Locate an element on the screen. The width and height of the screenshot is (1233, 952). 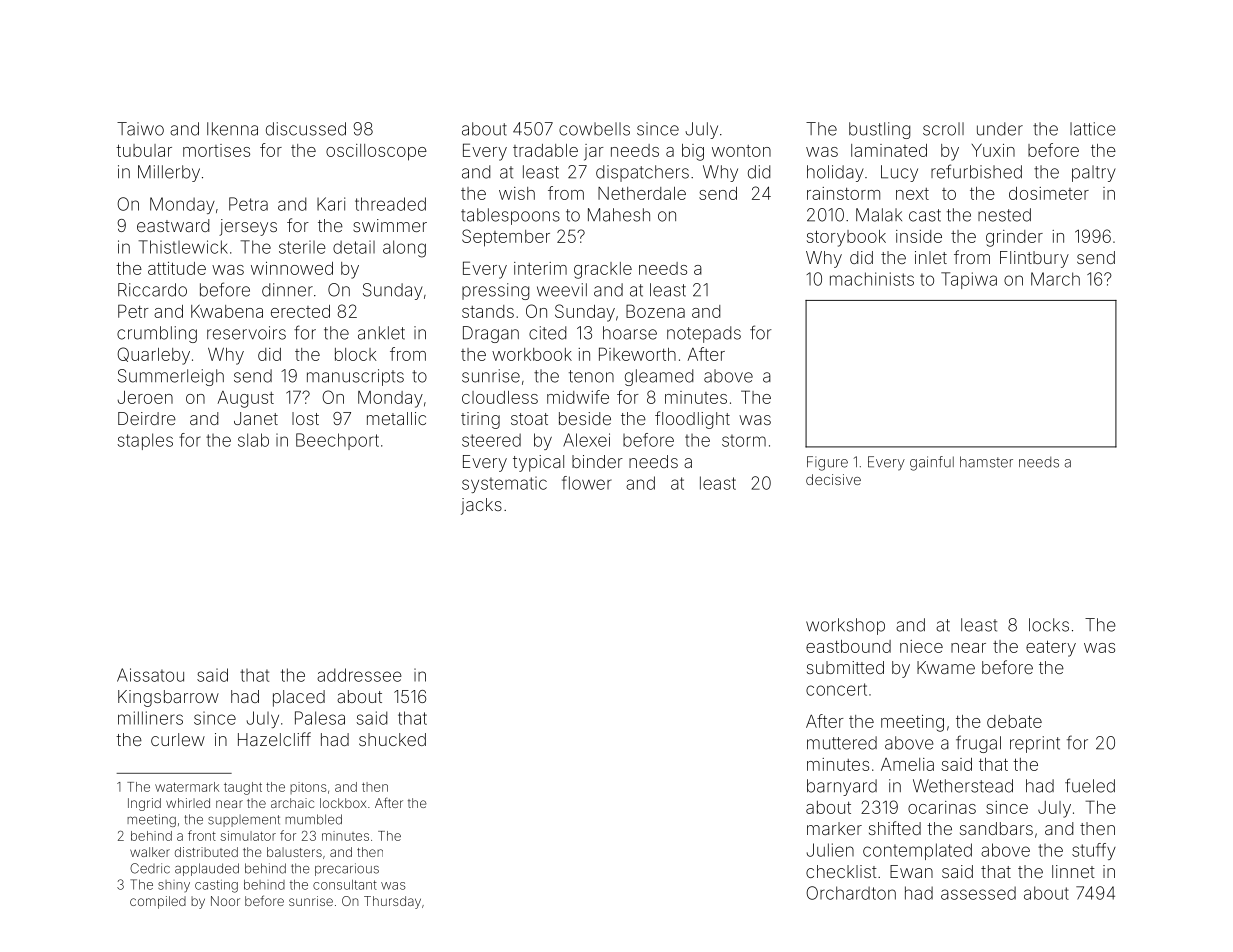
gainful is located at coordinates (932, 463).
